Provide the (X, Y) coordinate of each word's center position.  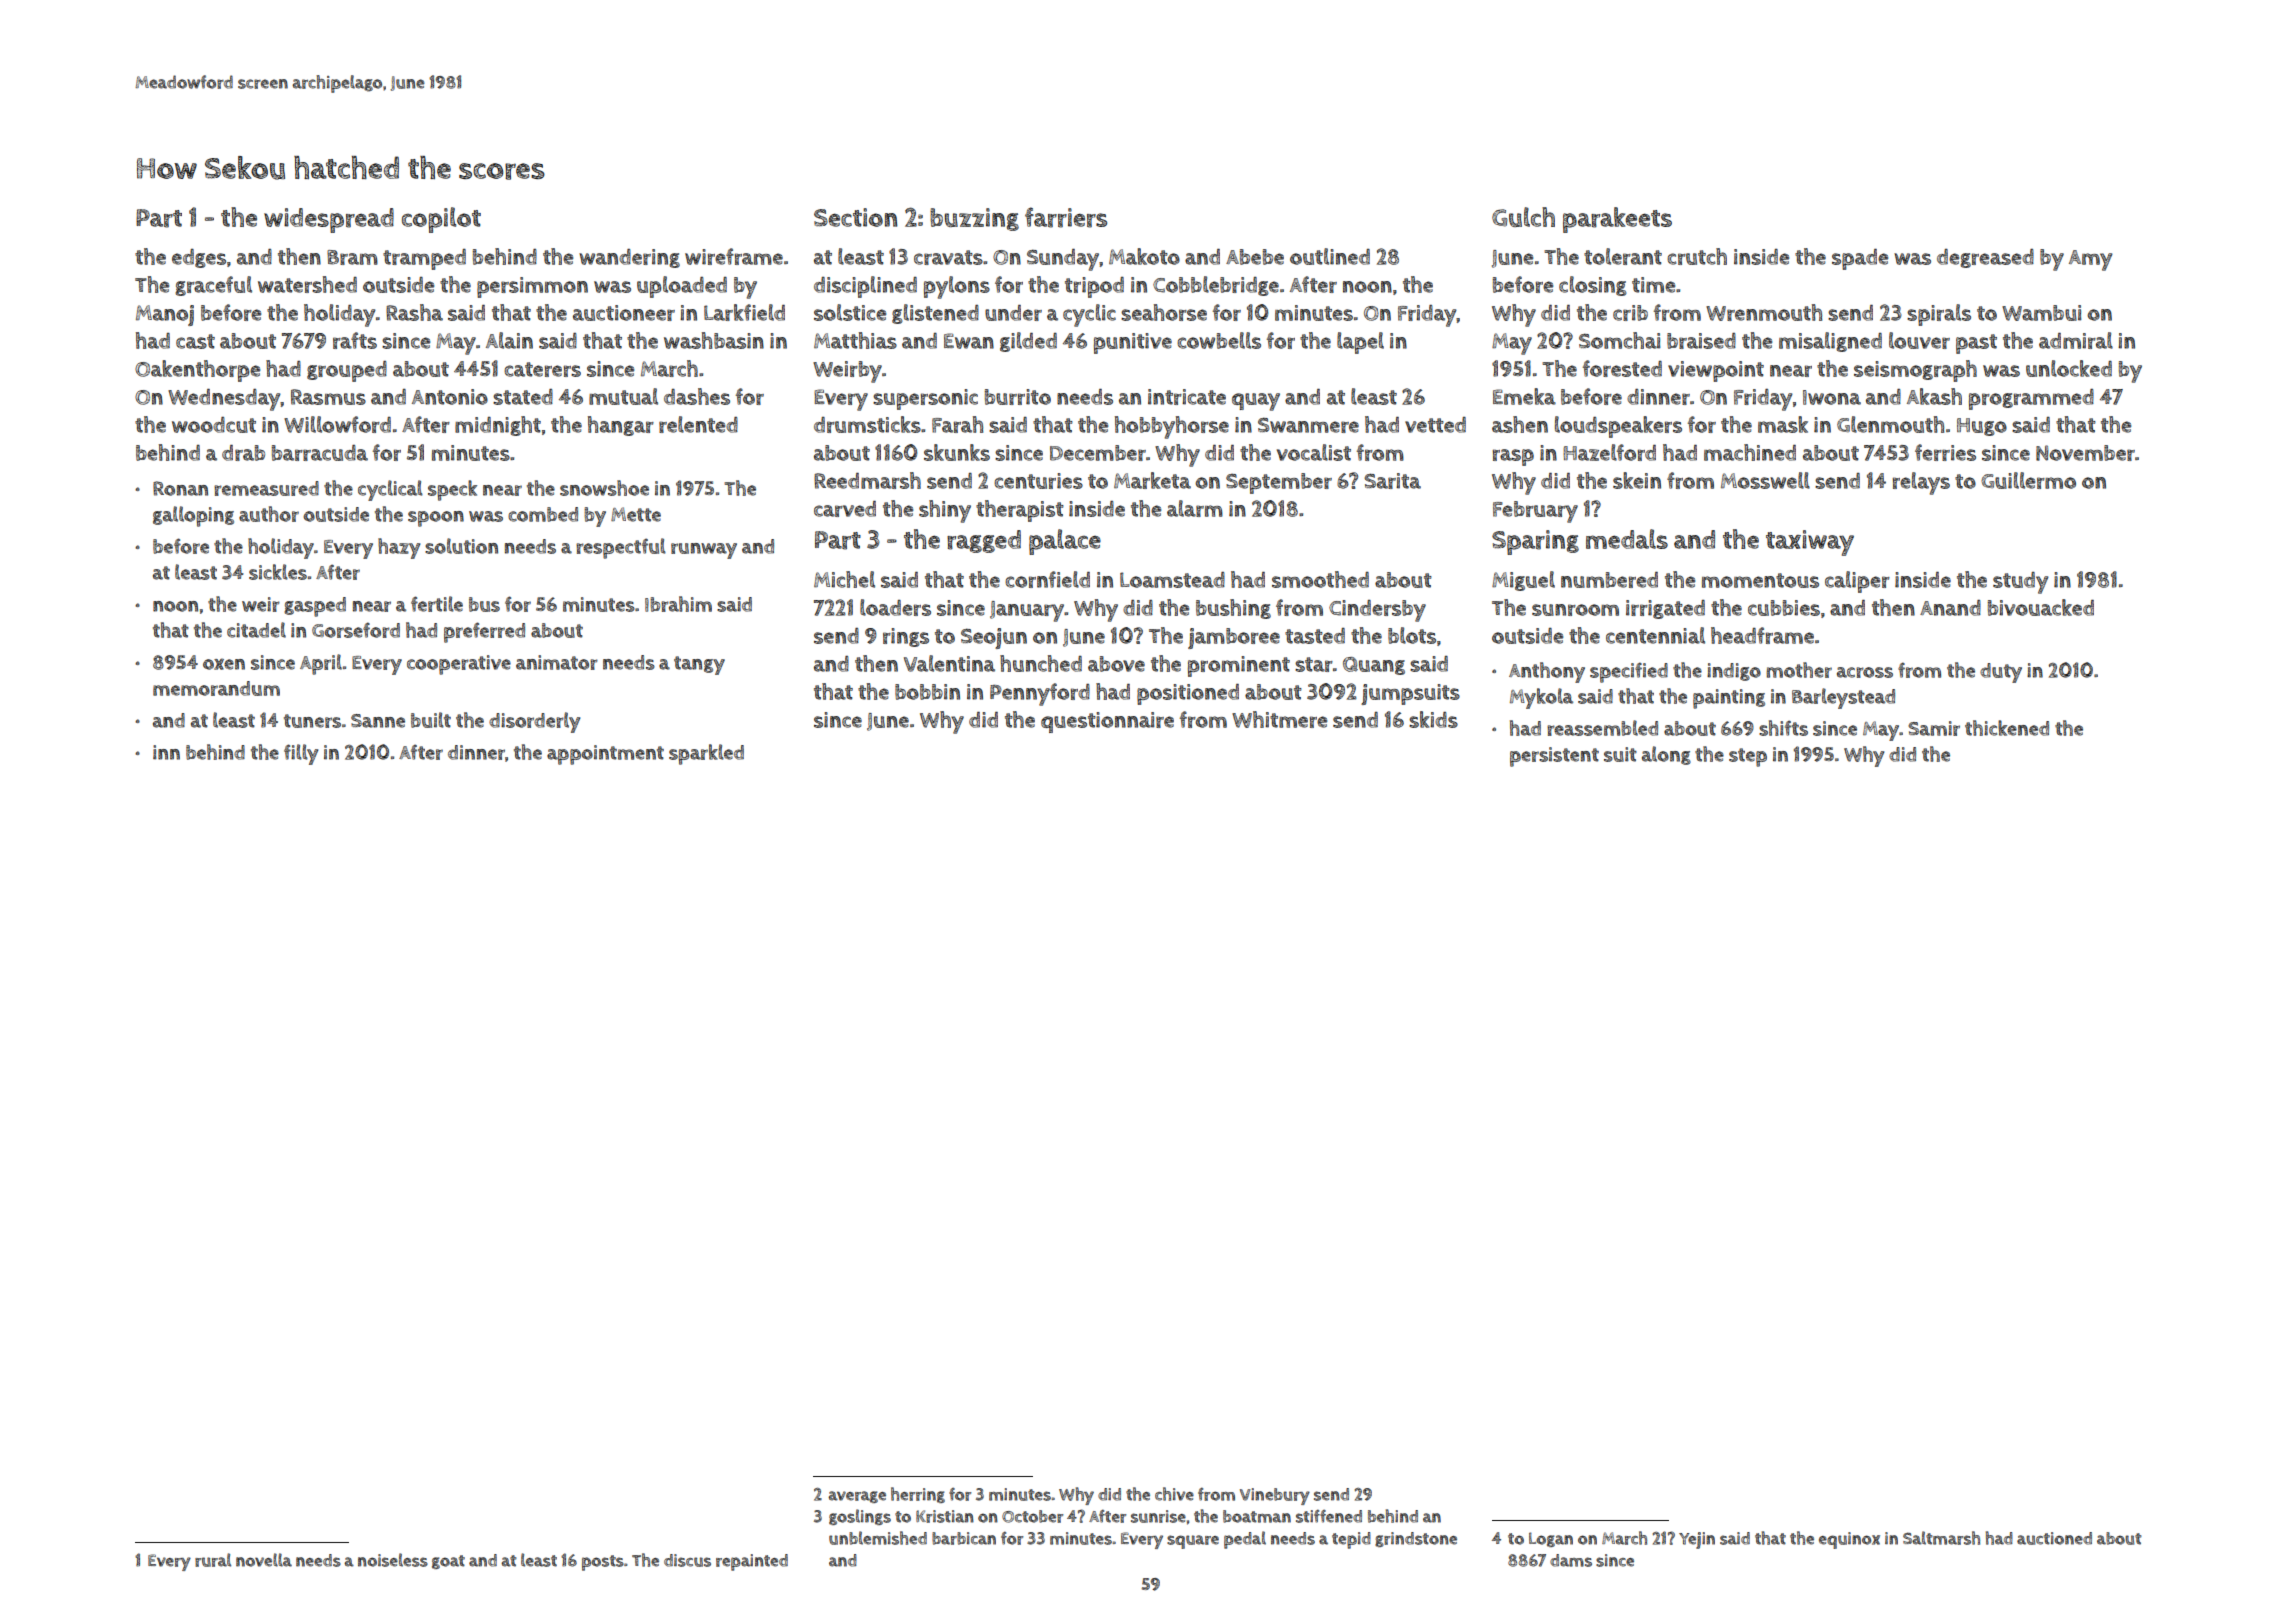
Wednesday (224, 400)
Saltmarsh (1941, 1538)
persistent (1554, 757)
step (1748, 757)
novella (264, 1560)
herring (918, 1495)
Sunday (1063, 260)
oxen (224, 664)
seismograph (1915, 371)
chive (1174, 1494)
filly (301, 754)
